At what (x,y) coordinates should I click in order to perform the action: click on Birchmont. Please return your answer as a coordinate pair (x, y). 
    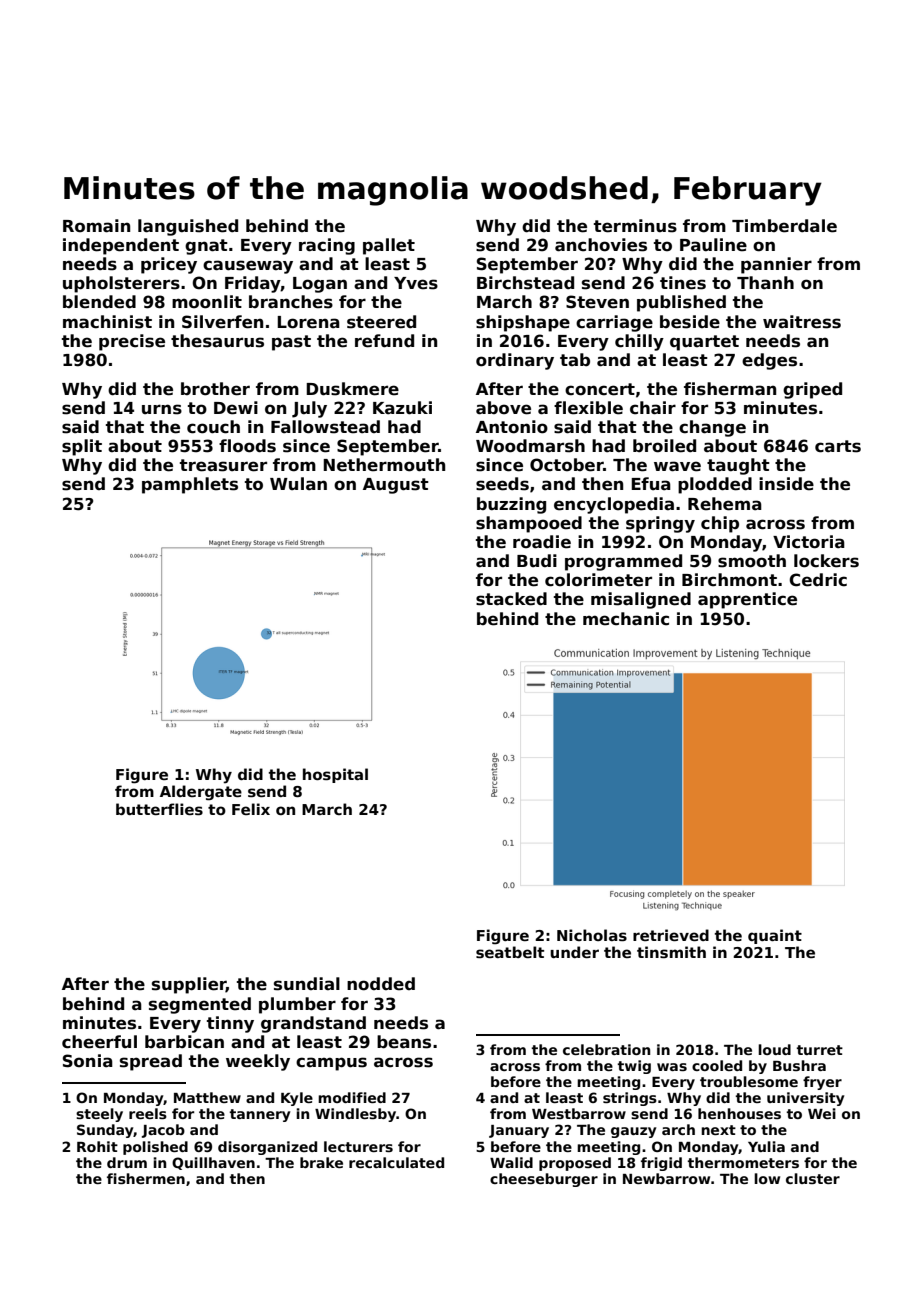
    Looking at the image, I should click on (729, 580).
